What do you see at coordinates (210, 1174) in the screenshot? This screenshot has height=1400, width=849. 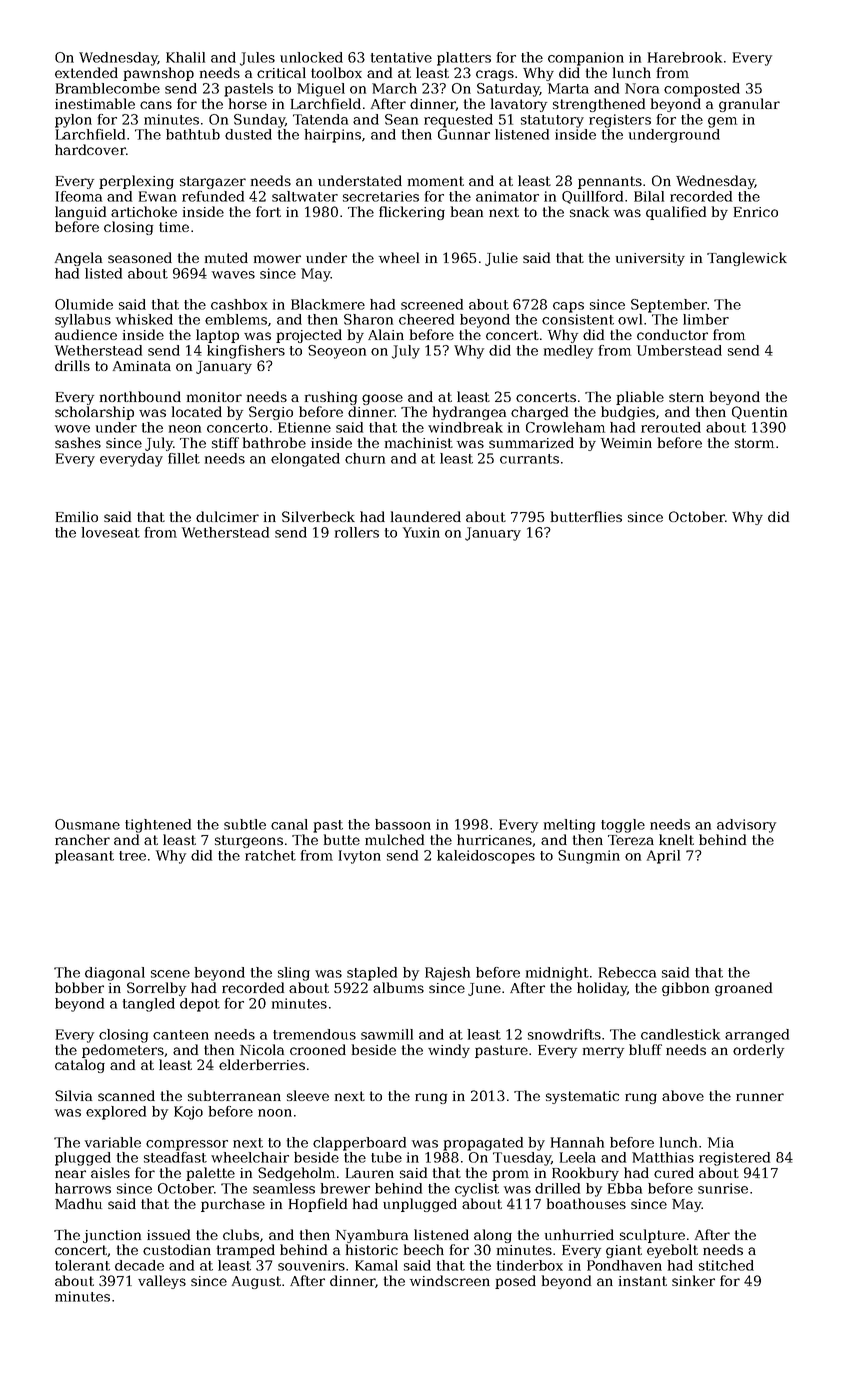 I see `palette` at bounding box center [210, 1174].
